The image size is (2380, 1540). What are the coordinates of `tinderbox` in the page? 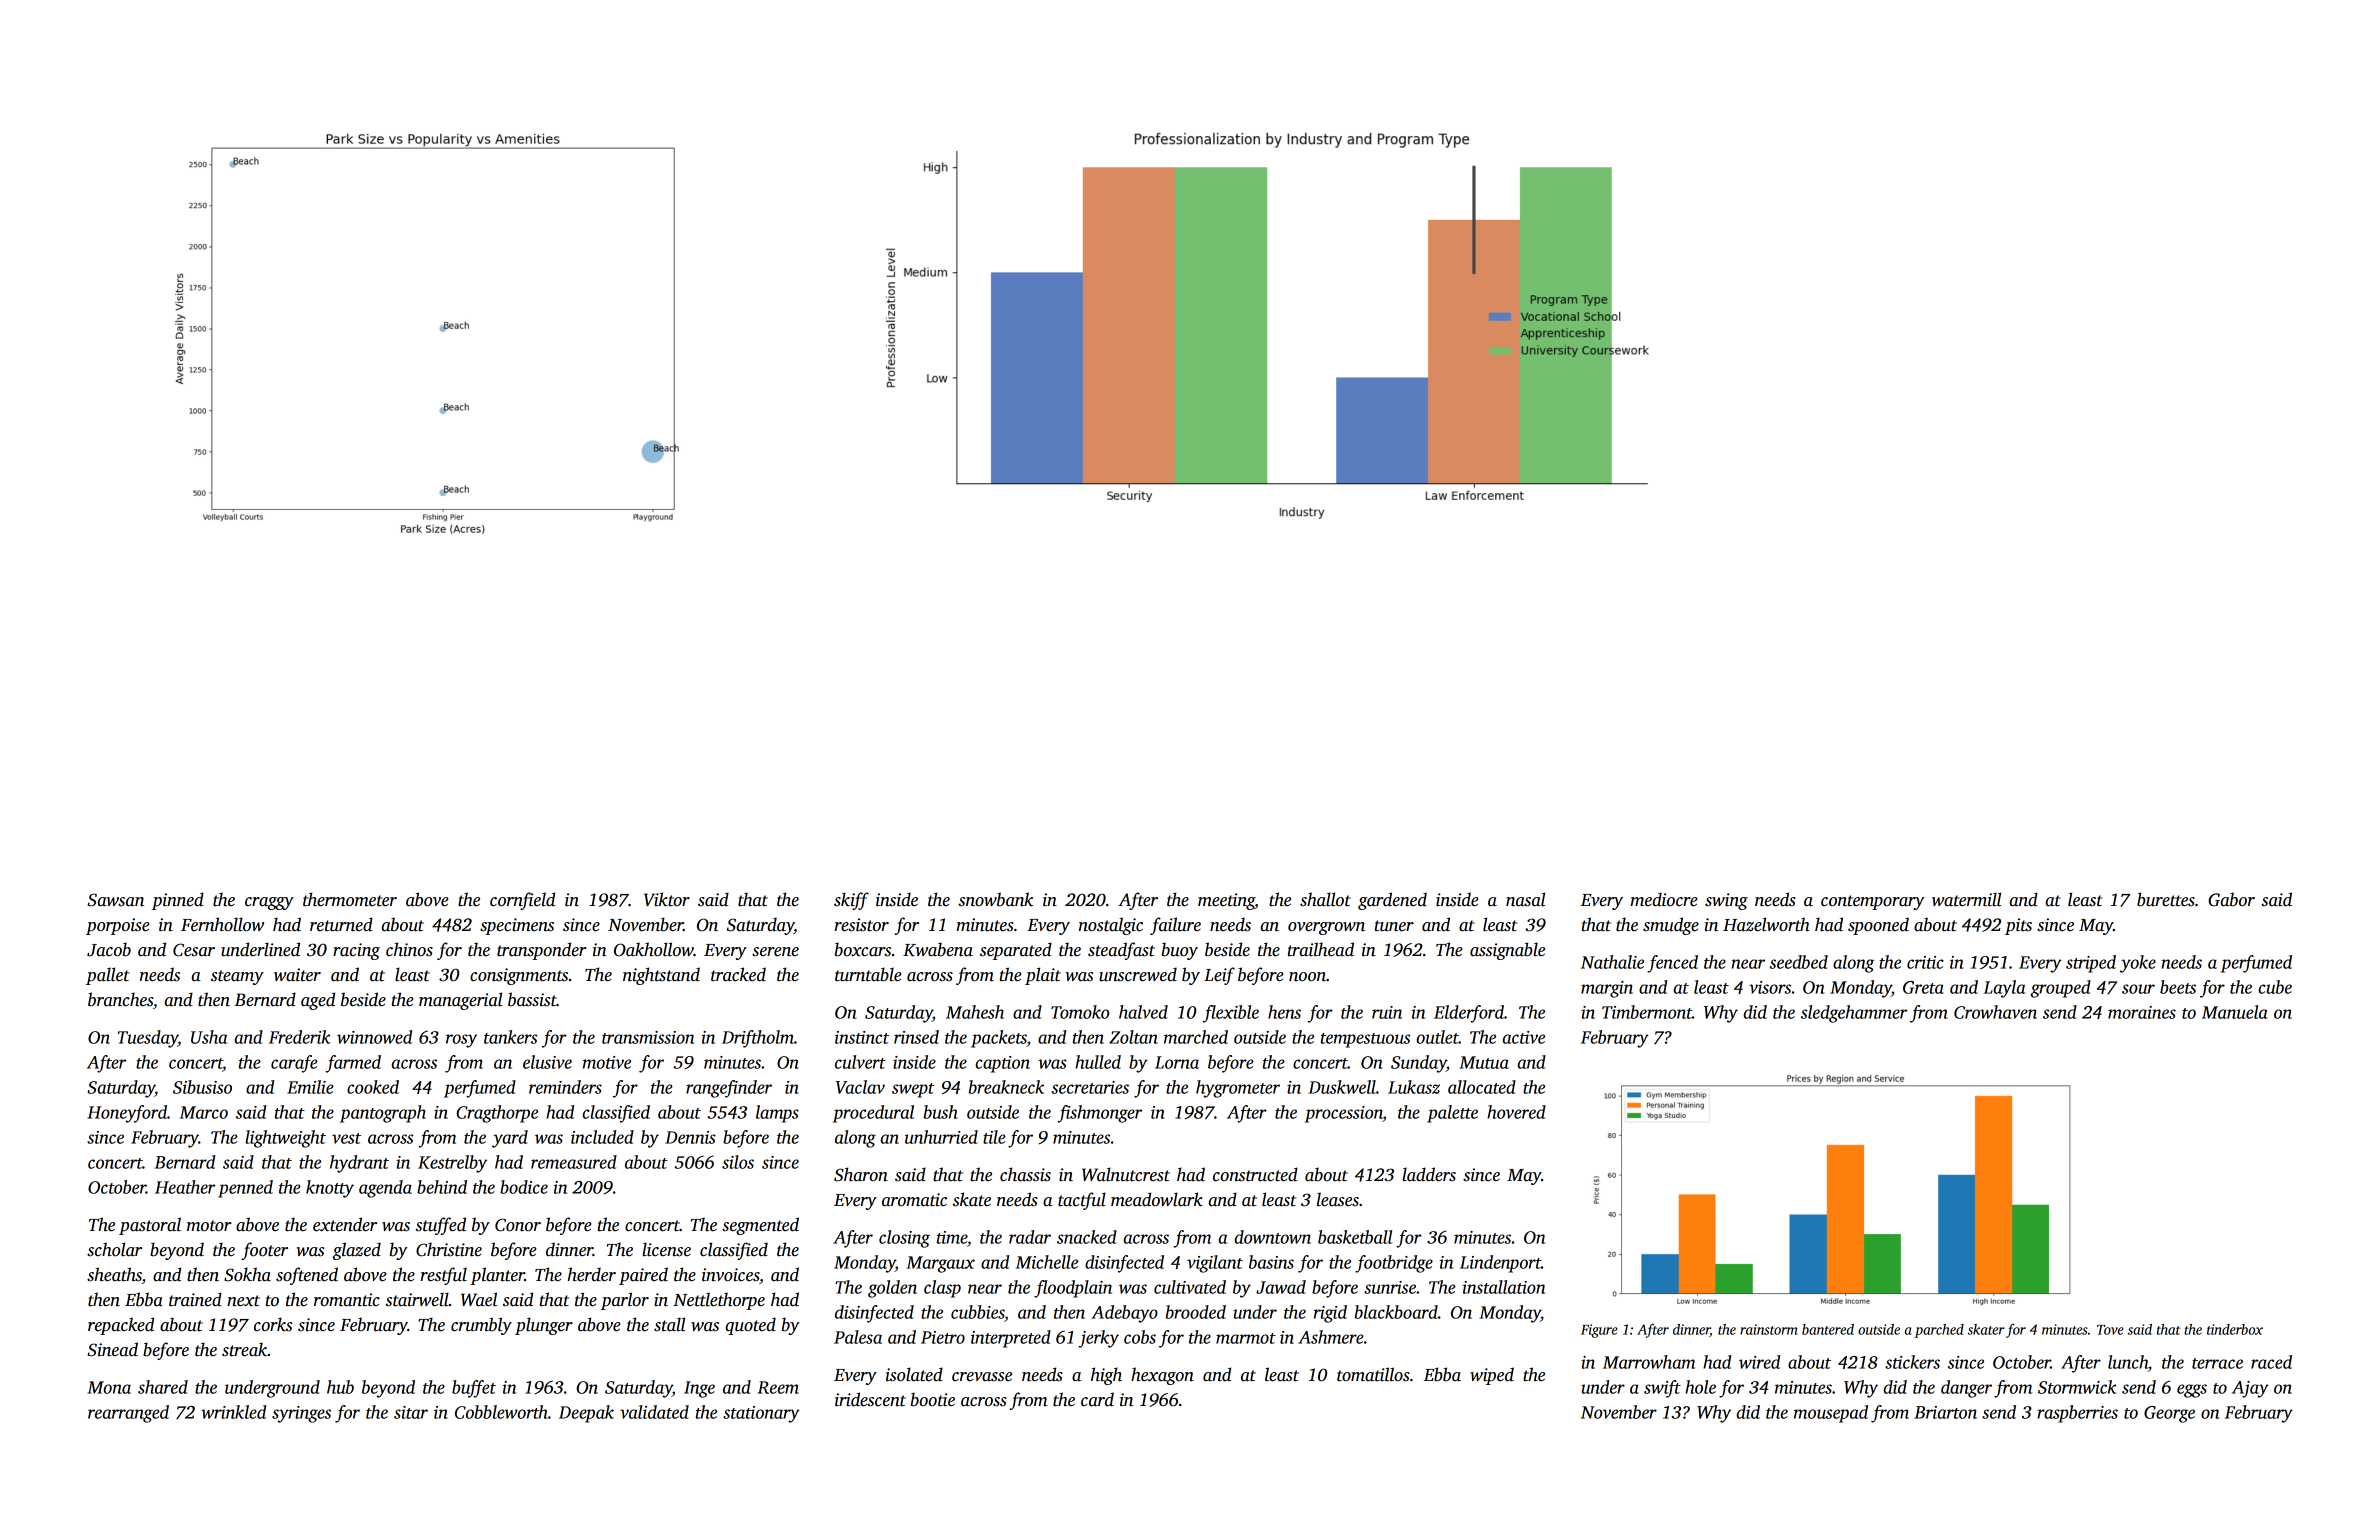 It's located at (2235, 1329).
